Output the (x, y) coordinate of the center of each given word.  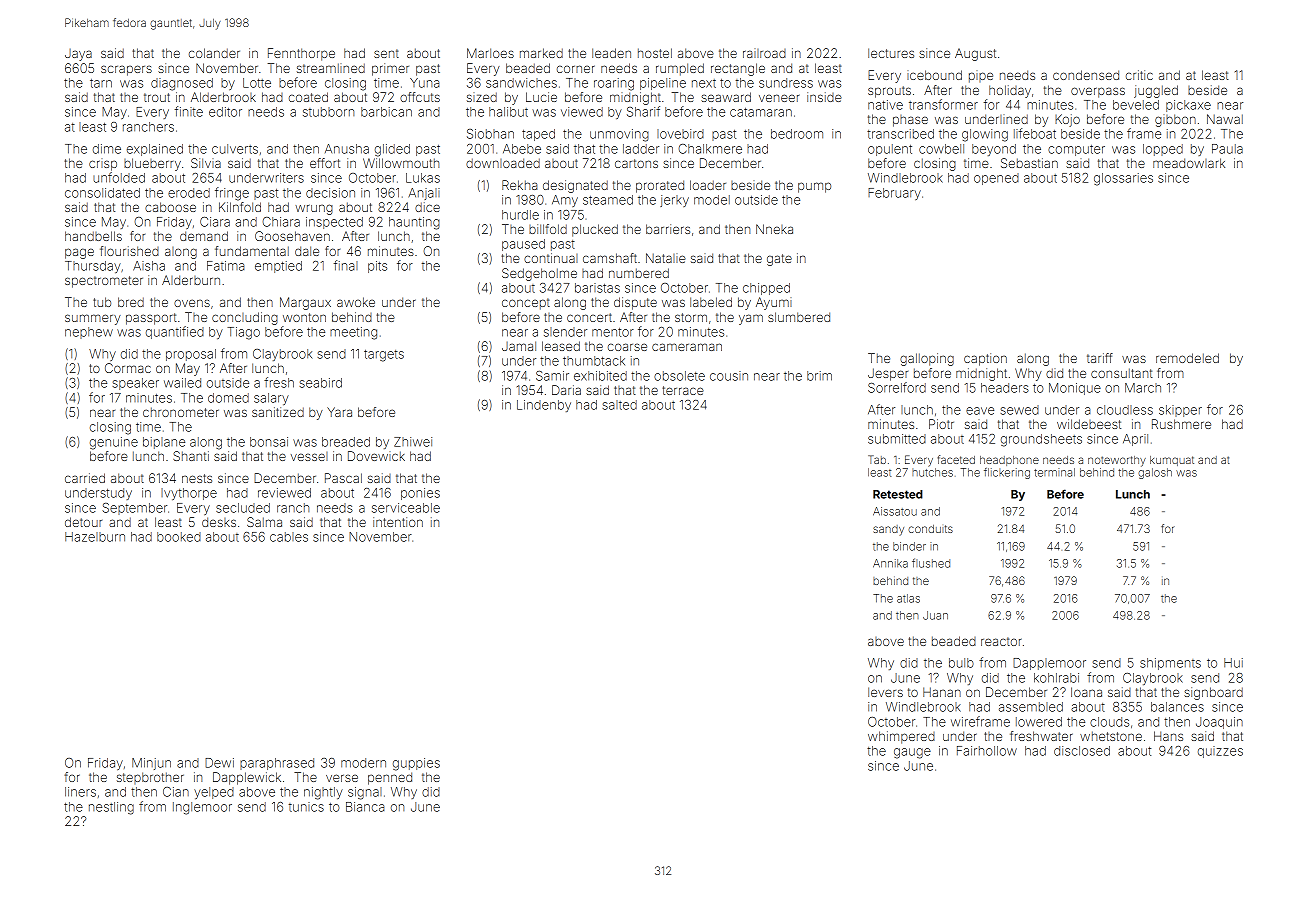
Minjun (151, 764)
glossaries (1123, 179)
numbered (639, 273)
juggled (1156, 91)
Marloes (490, 53)
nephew (89, 333)
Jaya (78, 55)
